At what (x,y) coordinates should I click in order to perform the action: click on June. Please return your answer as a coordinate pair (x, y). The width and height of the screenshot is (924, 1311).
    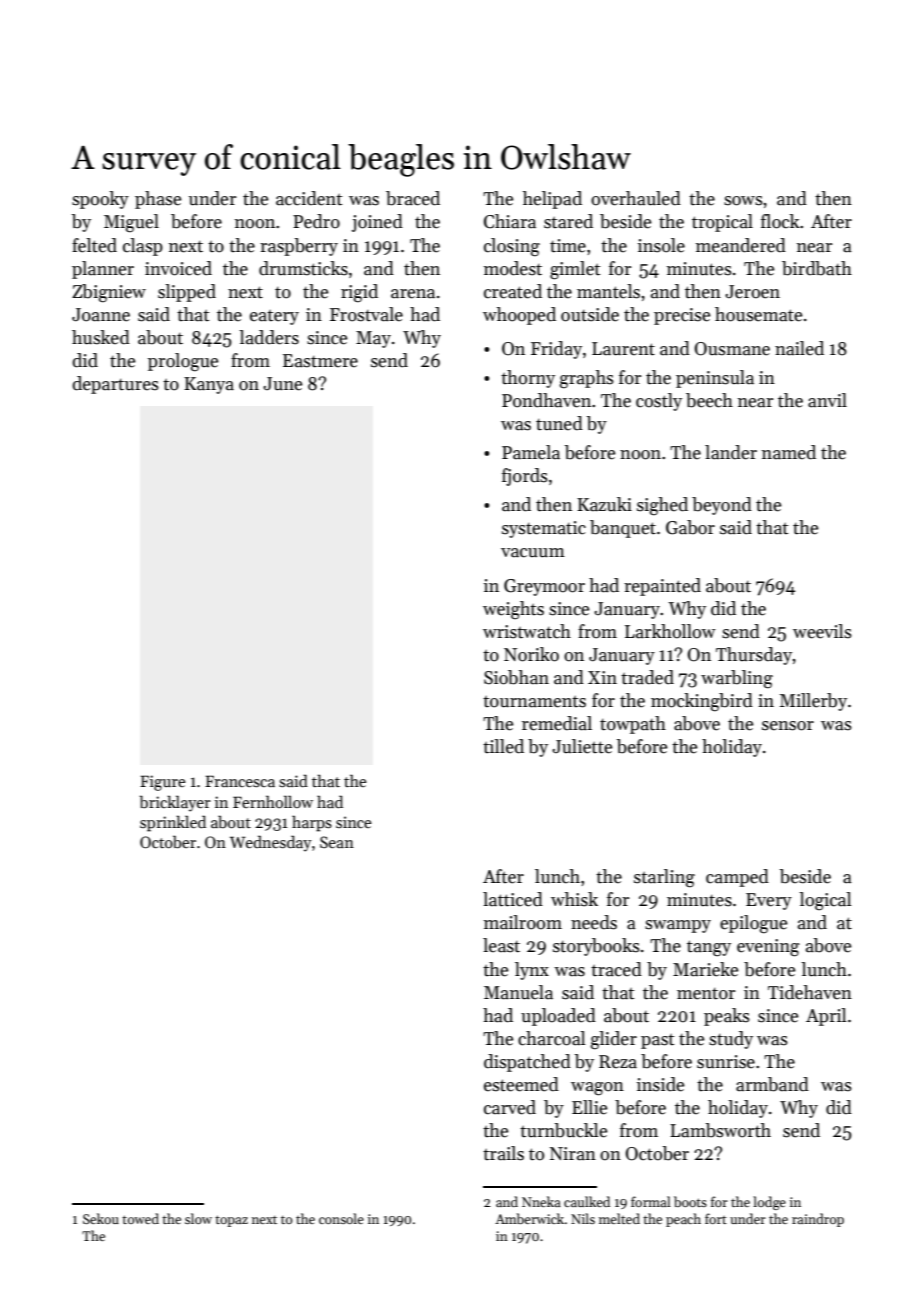
    Looking at the image, I should click on (282, 384).
